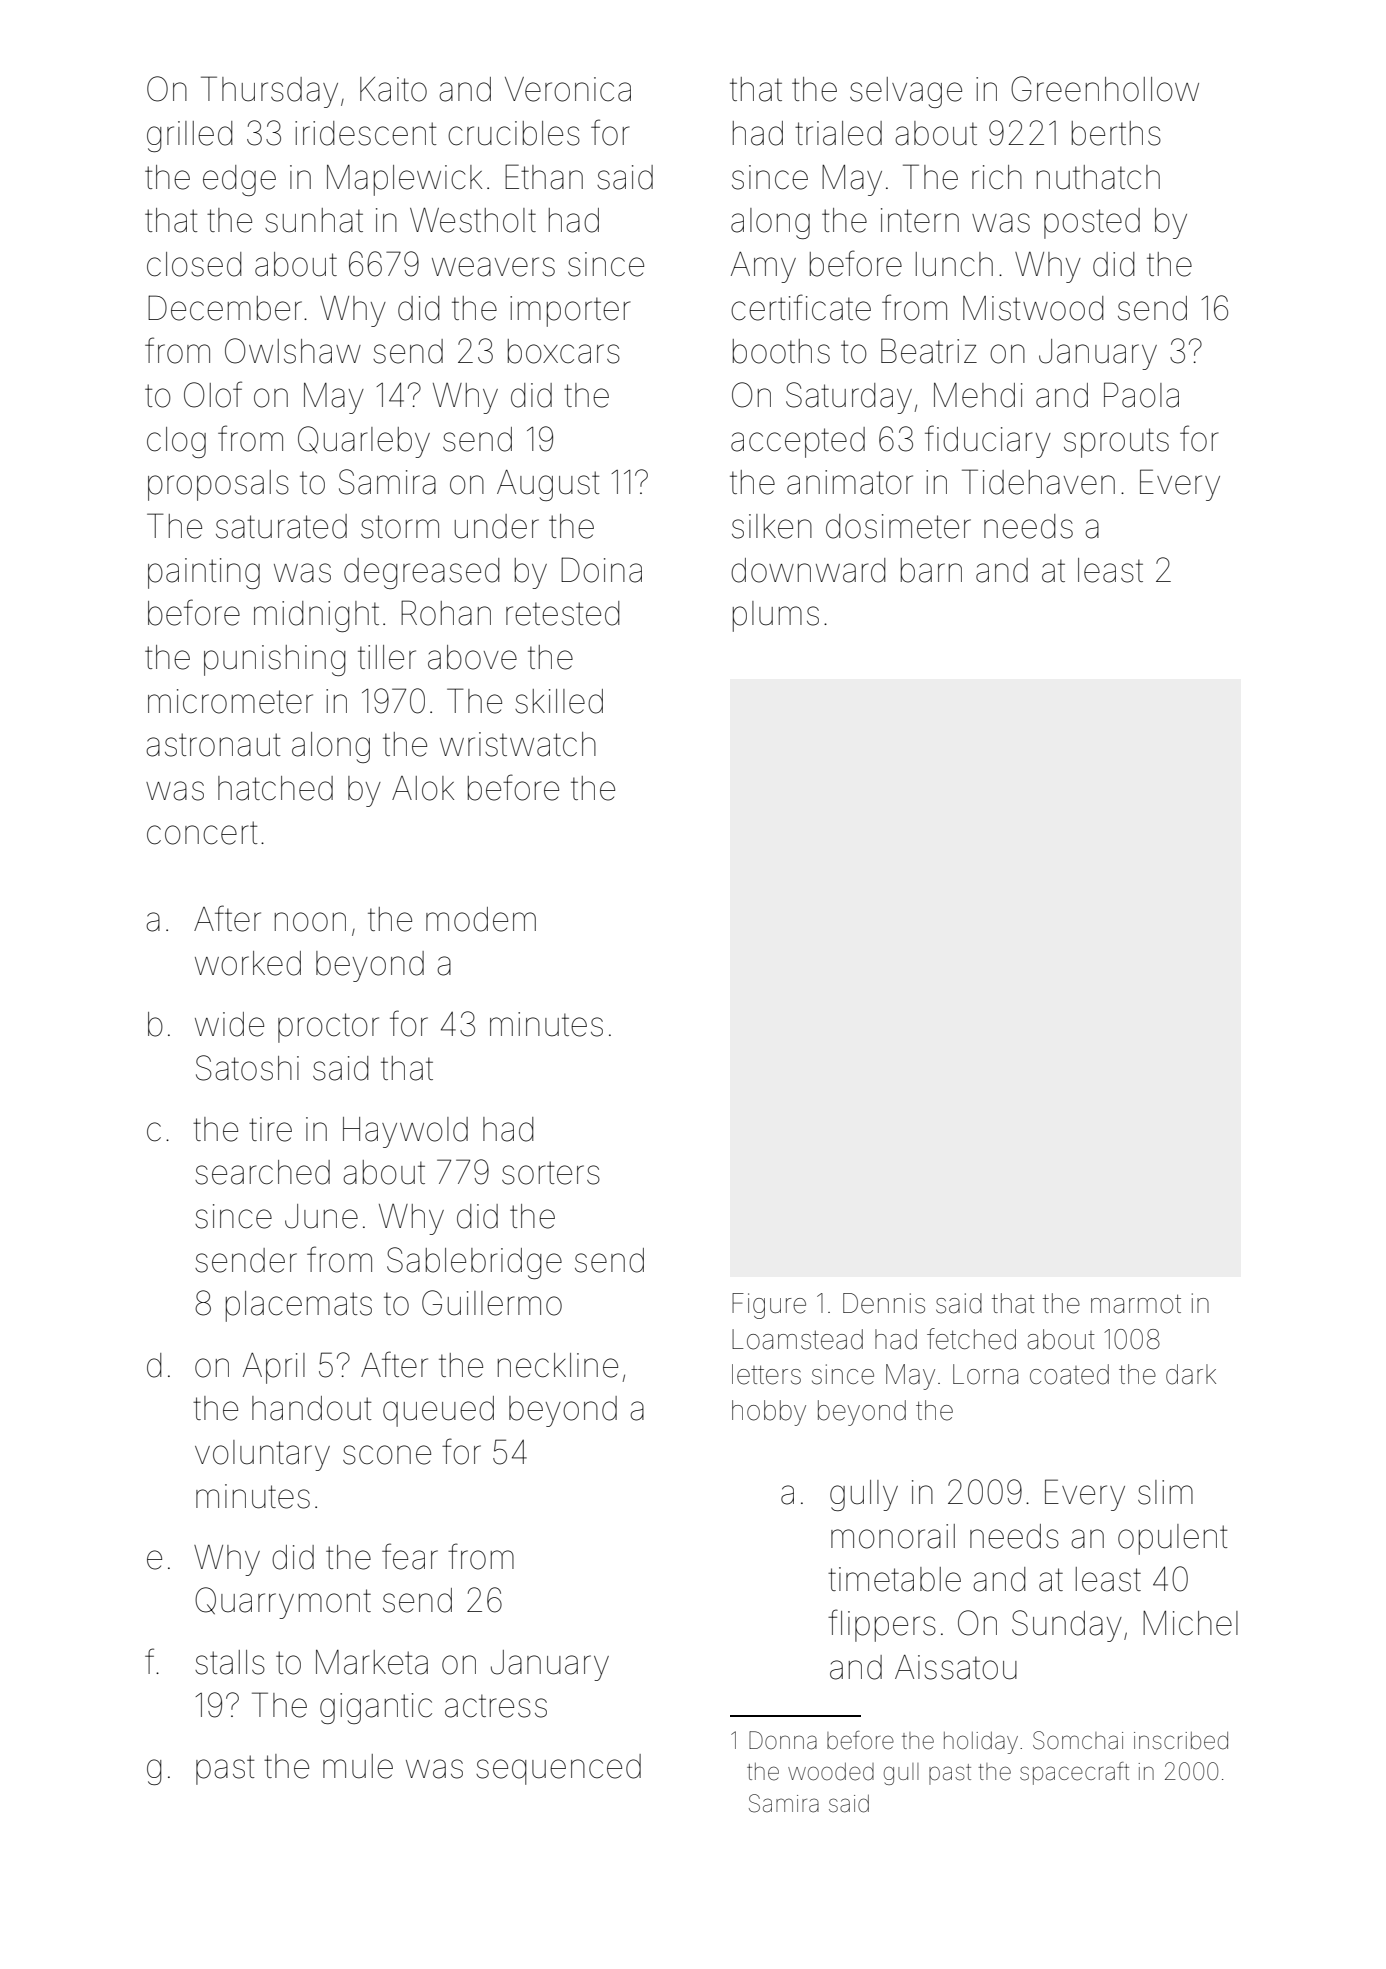 This document has height=1969, width=1386. What do you see at coordinates (808, 570) in the document?
I see `downward` at bounding box center [808, 570].
